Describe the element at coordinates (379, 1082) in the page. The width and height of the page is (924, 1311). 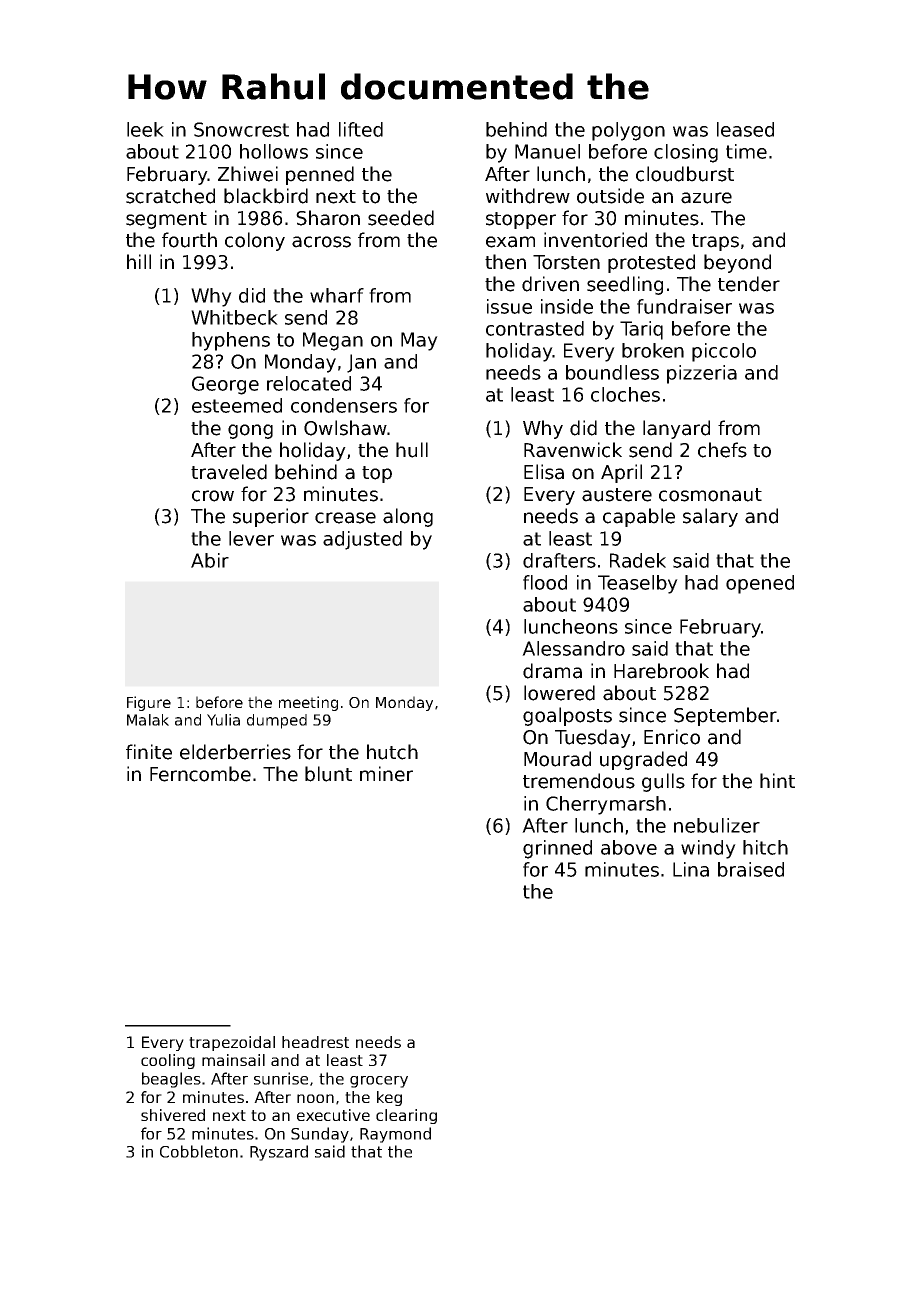
I see `grocery` at that location.
